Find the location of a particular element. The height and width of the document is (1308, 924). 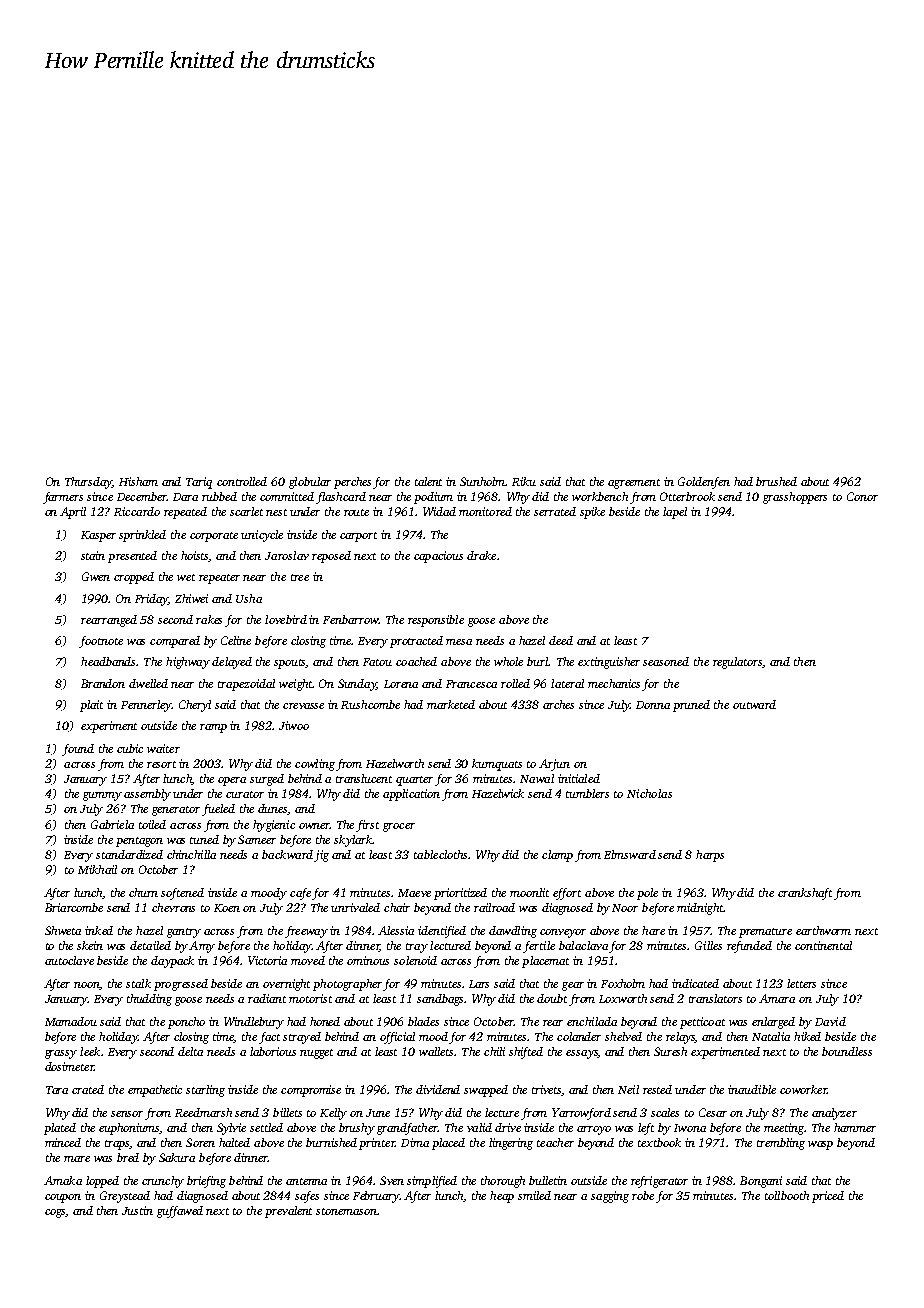

Goldenfen is located at coordinates (704, 483).
